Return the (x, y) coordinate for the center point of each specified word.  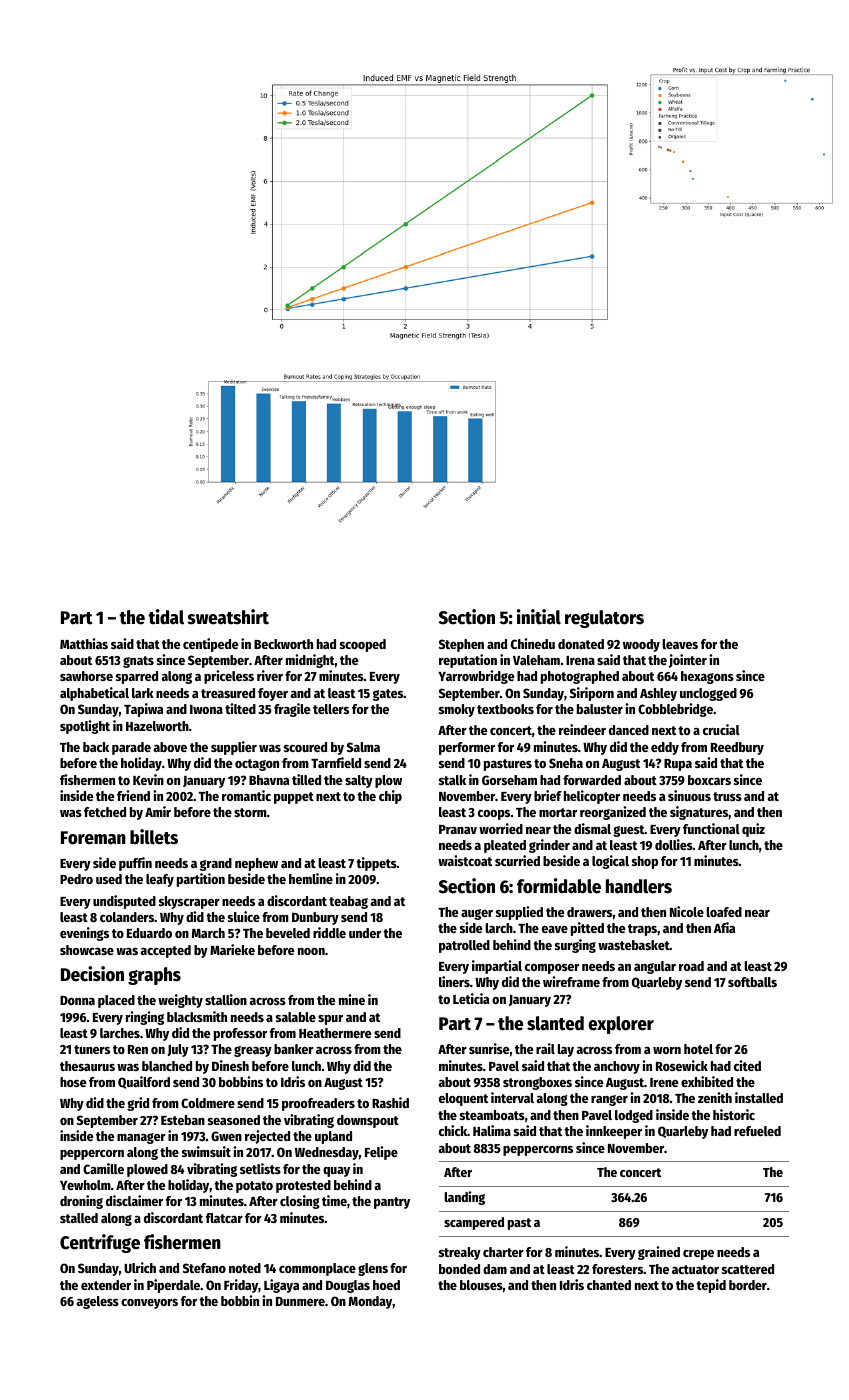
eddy (665, 748)
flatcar (224, 1218)
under (365, 933)
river (270, 675)
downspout (368, 1121)
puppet (294, 798)
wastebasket (634, 945)
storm (250, 812)
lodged (634, 1116)
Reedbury (737, 748)
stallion (226, 999)
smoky (457, 710)
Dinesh (230, 1065)
